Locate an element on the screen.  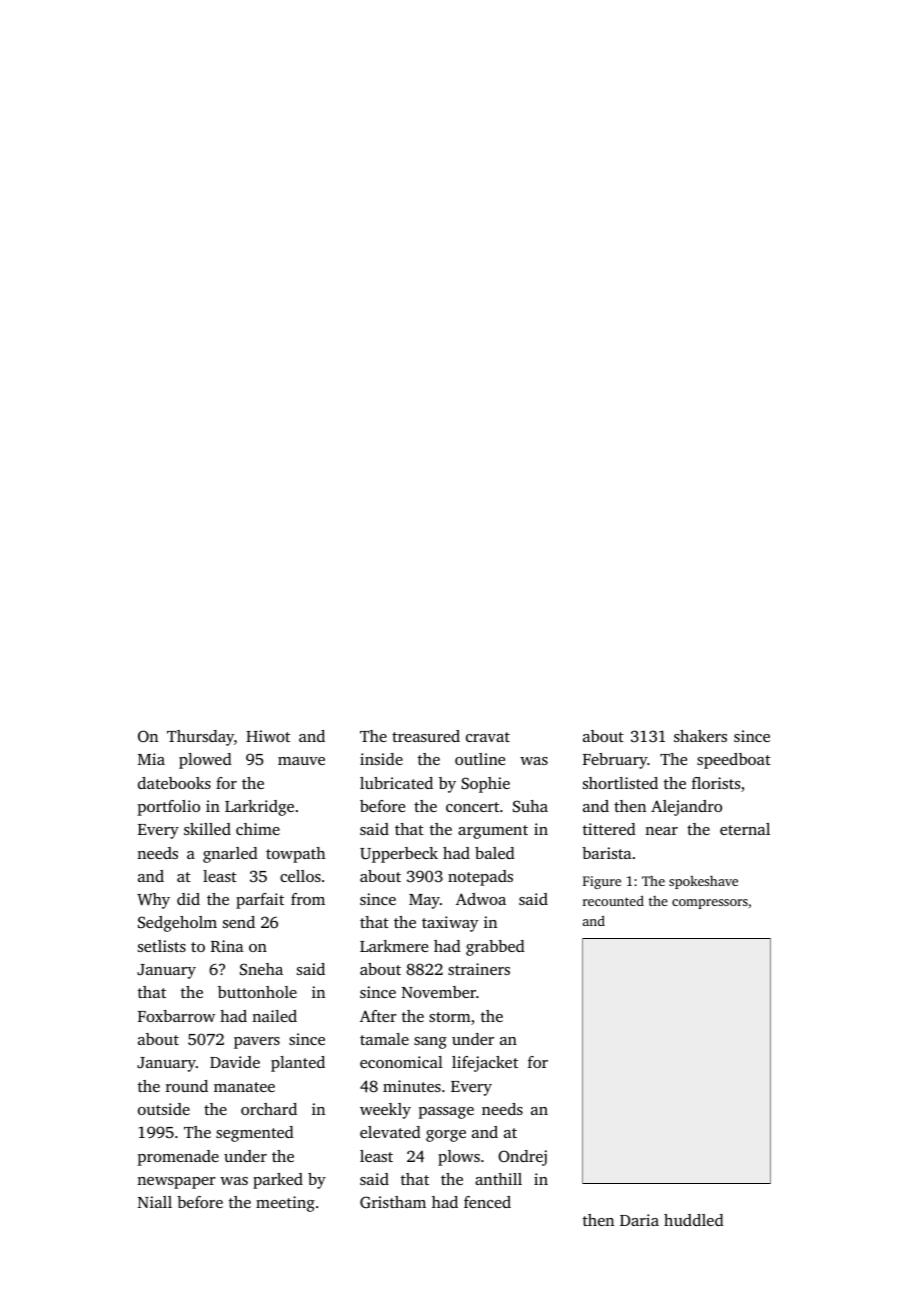
cravat is located at coordinates (488, 737).
